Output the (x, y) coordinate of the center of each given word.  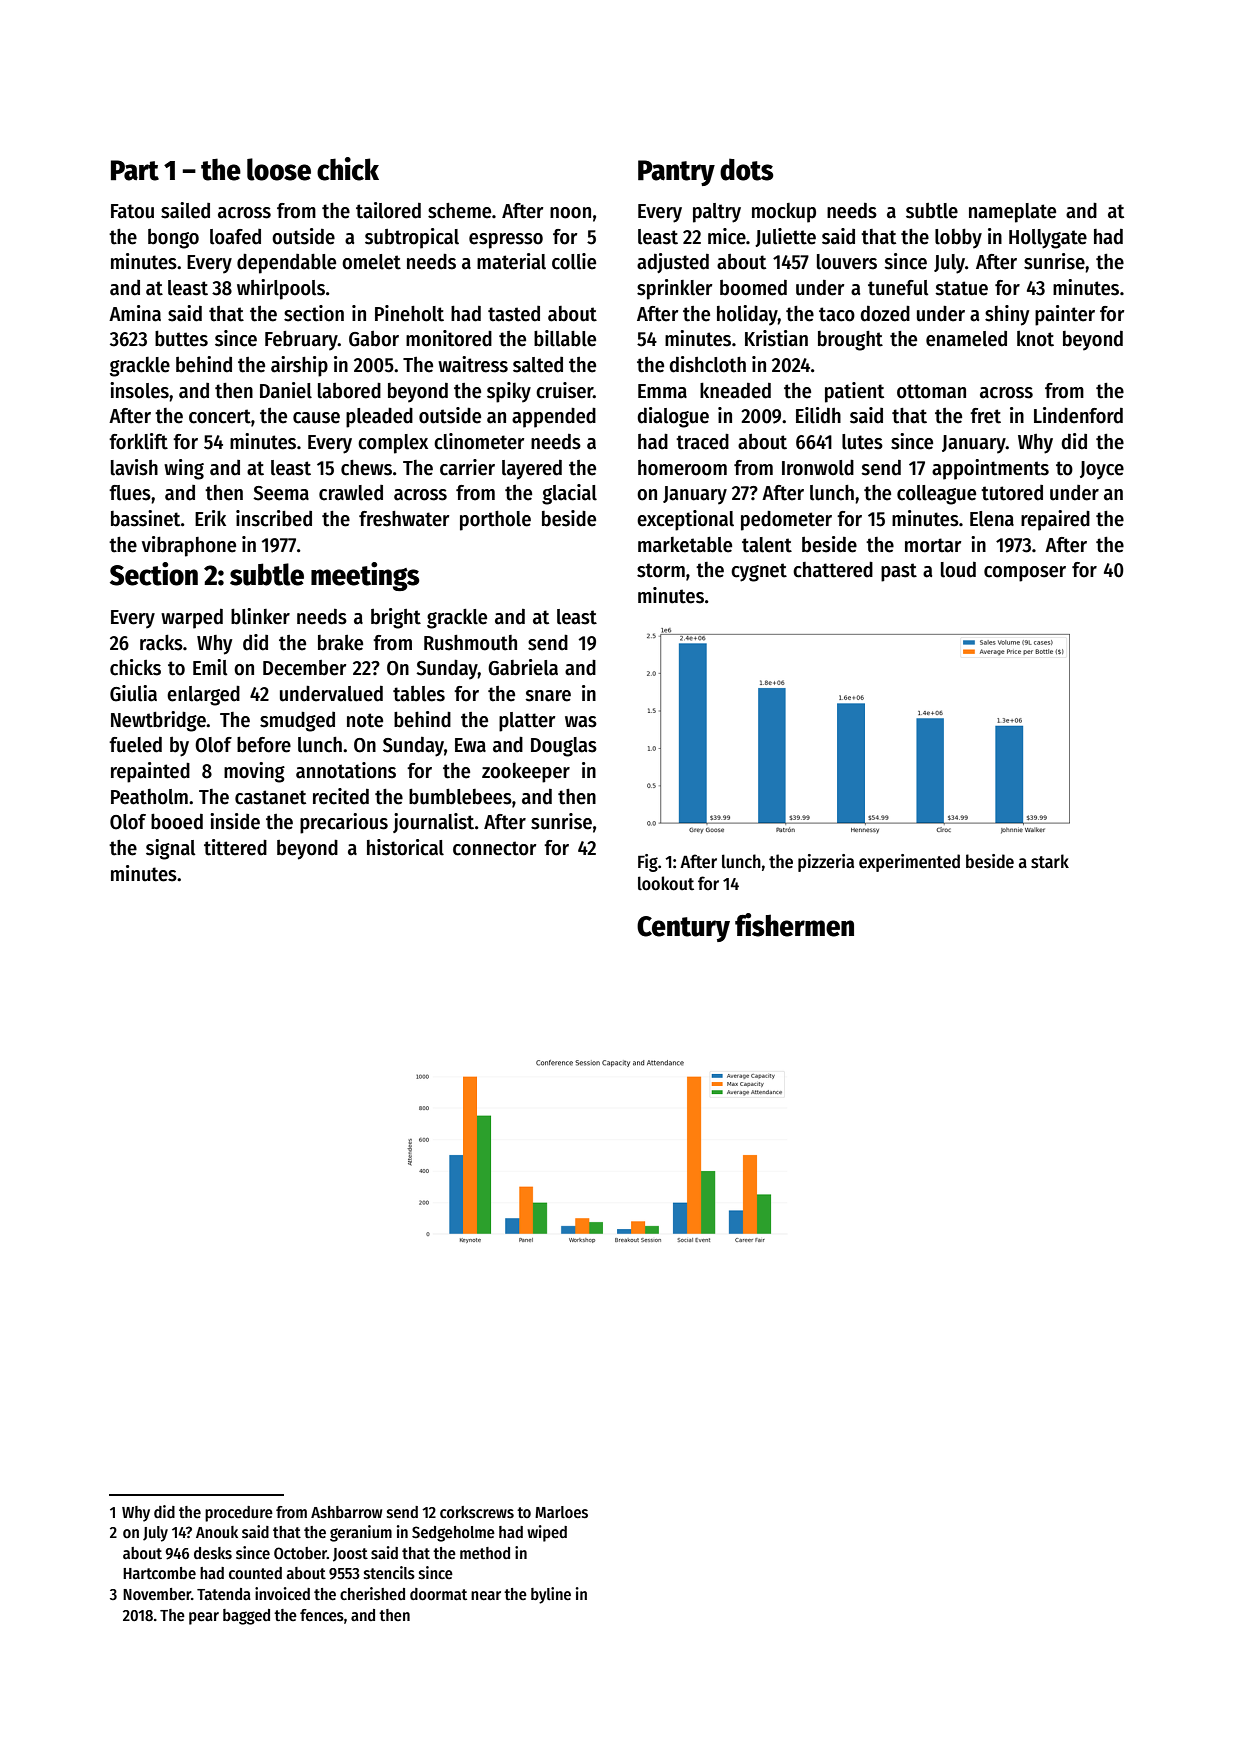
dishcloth (707, 364)
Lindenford (1078, 415)
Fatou (132, 211)
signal (171, 849)
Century (683, 929)
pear (204, 1618)
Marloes (561, 1512)
